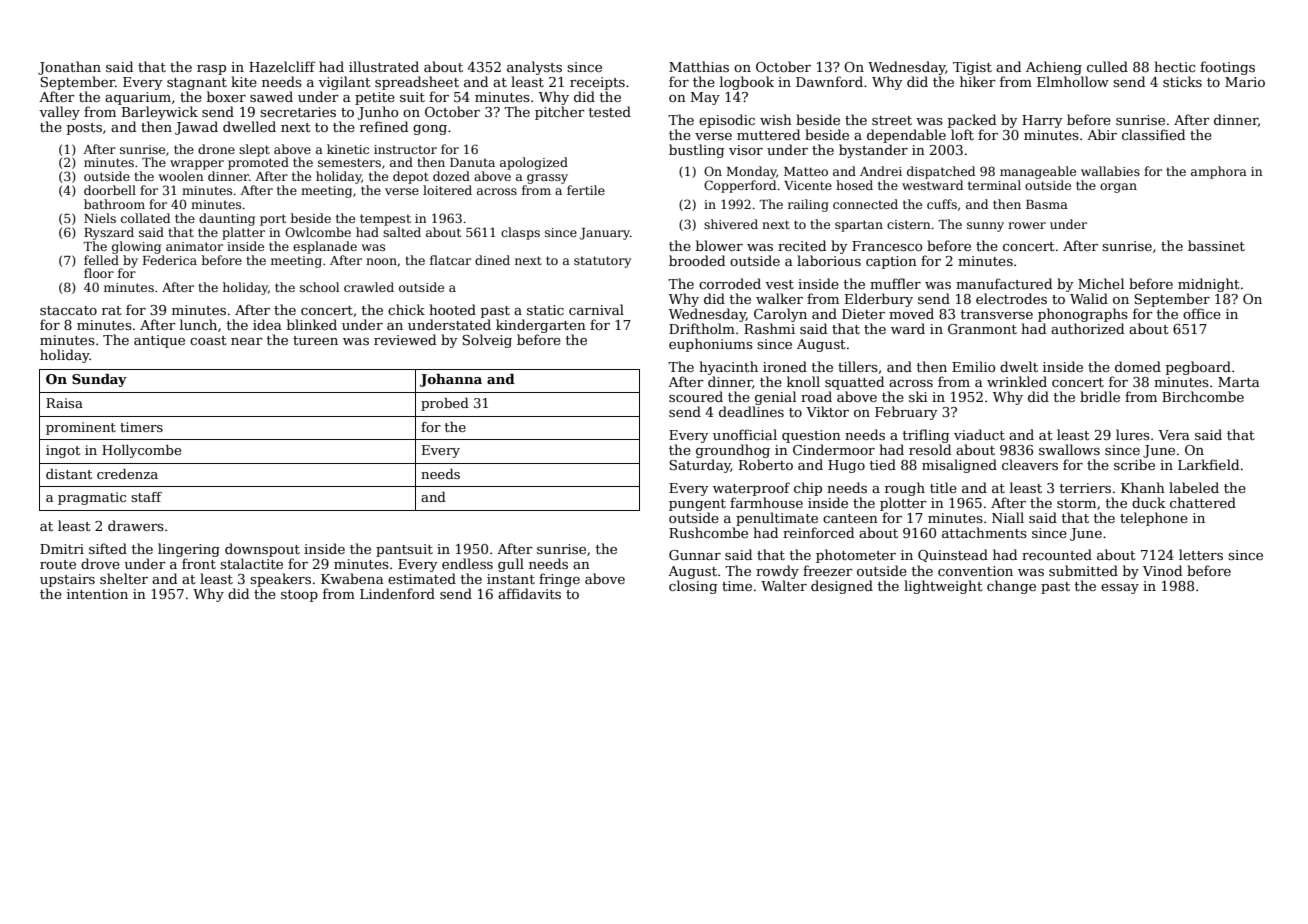 The height and width of the document is (924, 1308). What do you see at coordinates (1102, 134) in the document?
I see `Abir` at bounding box center [1102, 134].
